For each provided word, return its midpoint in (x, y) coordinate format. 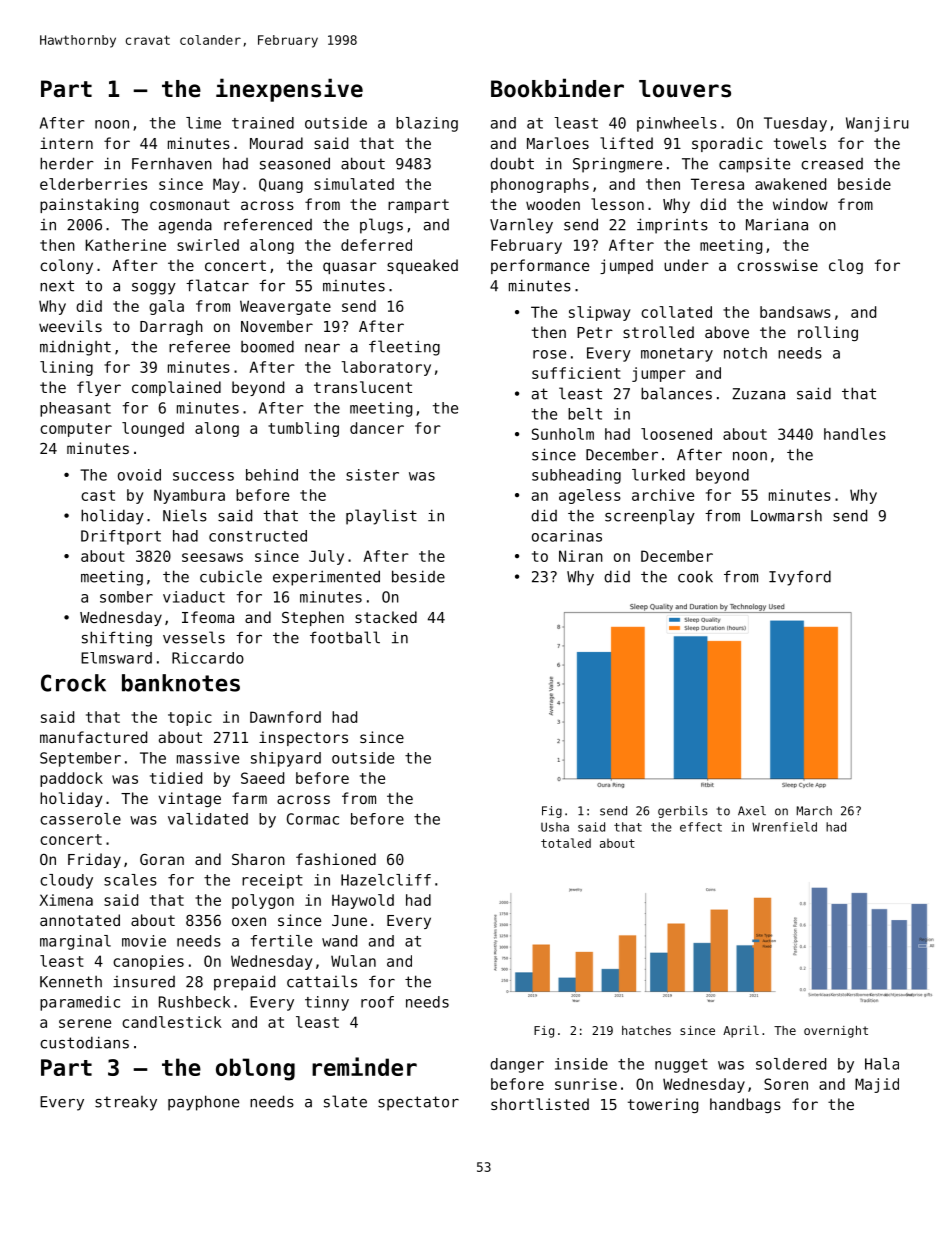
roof (377, 1002)
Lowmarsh (786, 516)
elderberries (93, 184)
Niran (581, 556)
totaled (566, 843)
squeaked (422, 266)
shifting (117, 639)
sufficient (576, 373)
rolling (828, 333)
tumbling (303, 429)
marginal (75, 942)
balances (676, 393)
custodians (84, 1042)
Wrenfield (784, 827)
